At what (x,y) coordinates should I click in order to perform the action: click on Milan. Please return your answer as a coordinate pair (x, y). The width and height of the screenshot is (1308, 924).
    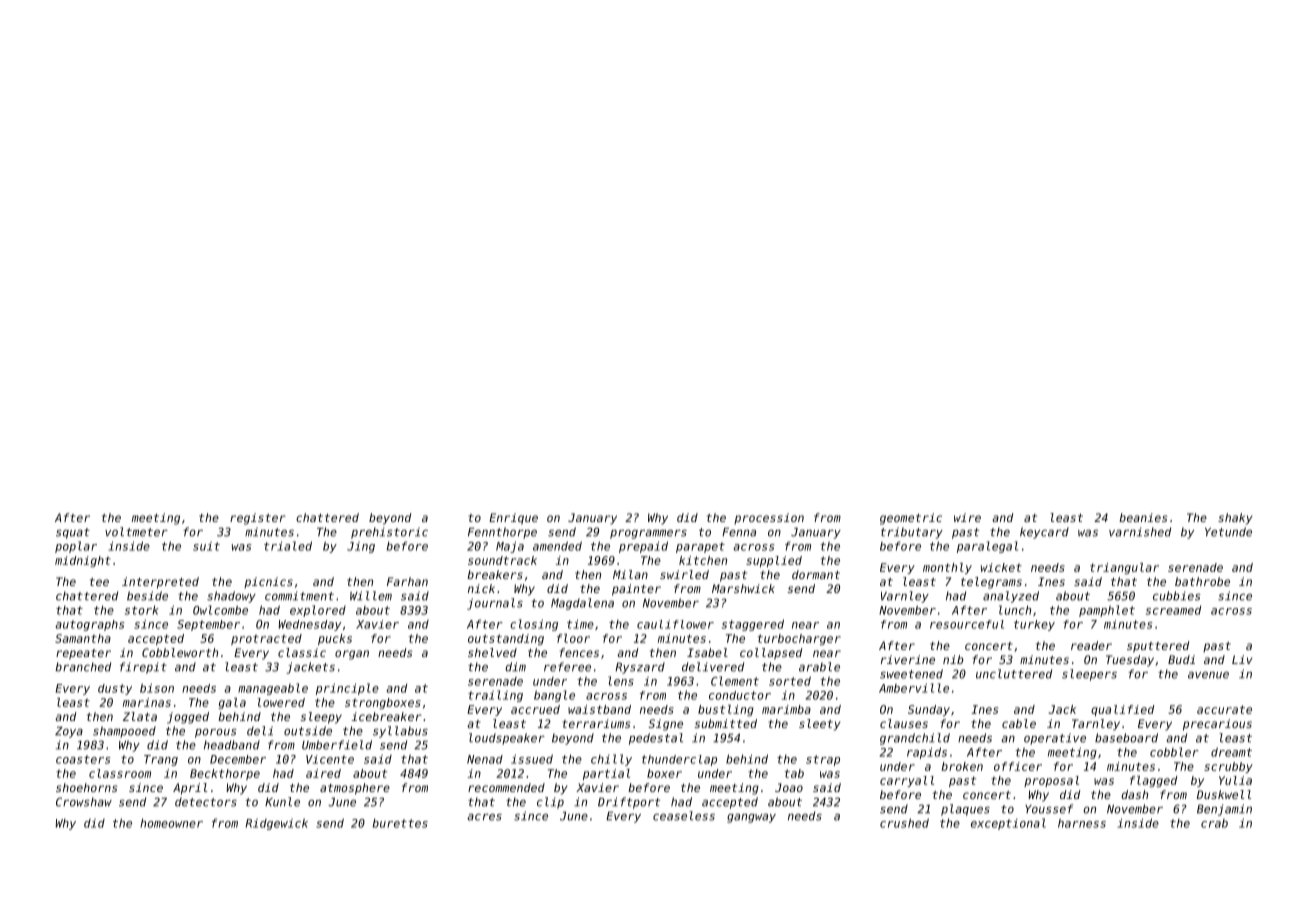
    Looking at the image, I should click on (630, 574).
